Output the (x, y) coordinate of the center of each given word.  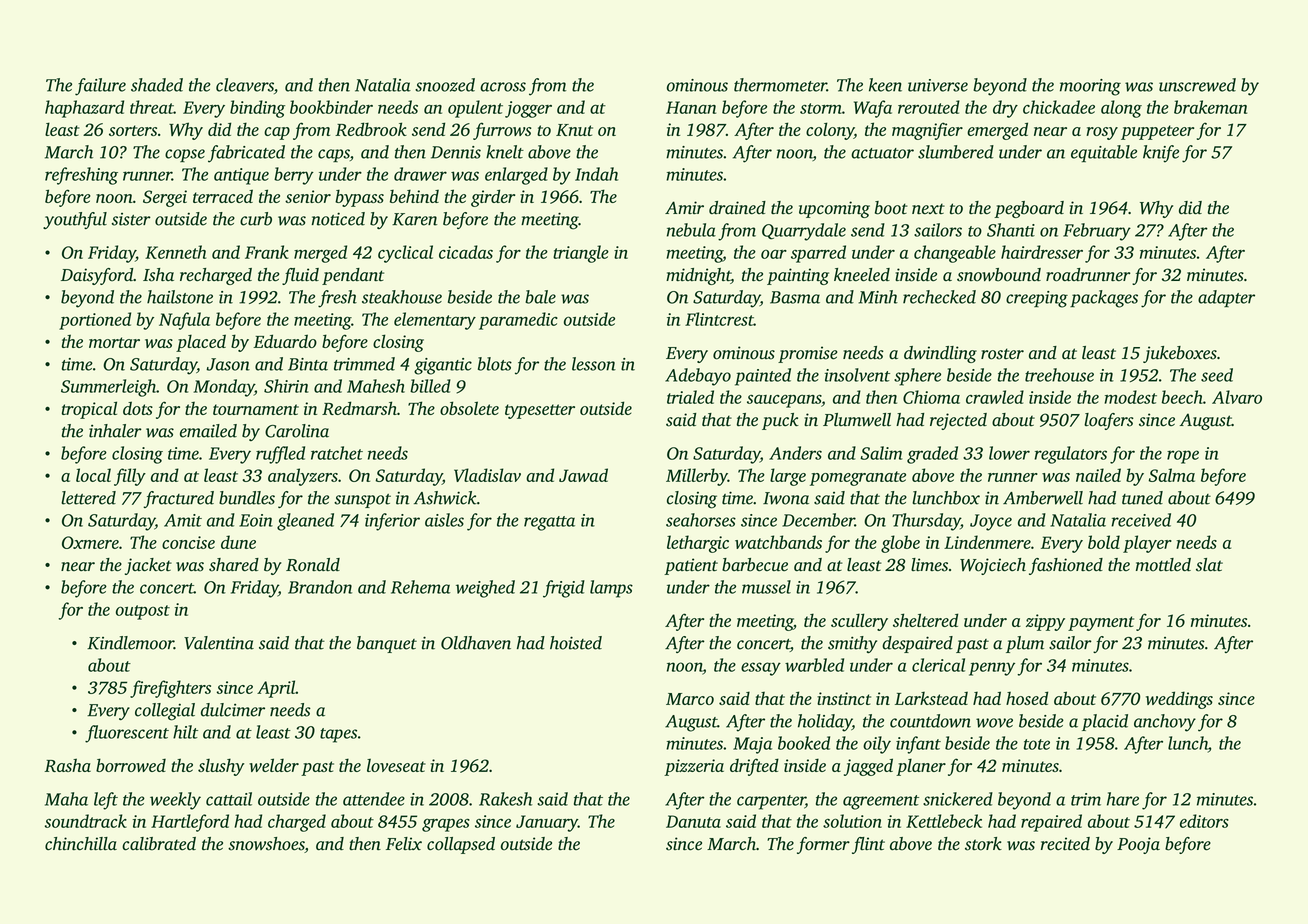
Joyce (991, 522)
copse (185, 155)
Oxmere (90, 542)
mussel (766, 587)
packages (1104, 299)
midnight (698, 276)
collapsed (461, 845)
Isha (158, 275)
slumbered (956, 152)
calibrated (159, 844)
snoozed (445, 85)
